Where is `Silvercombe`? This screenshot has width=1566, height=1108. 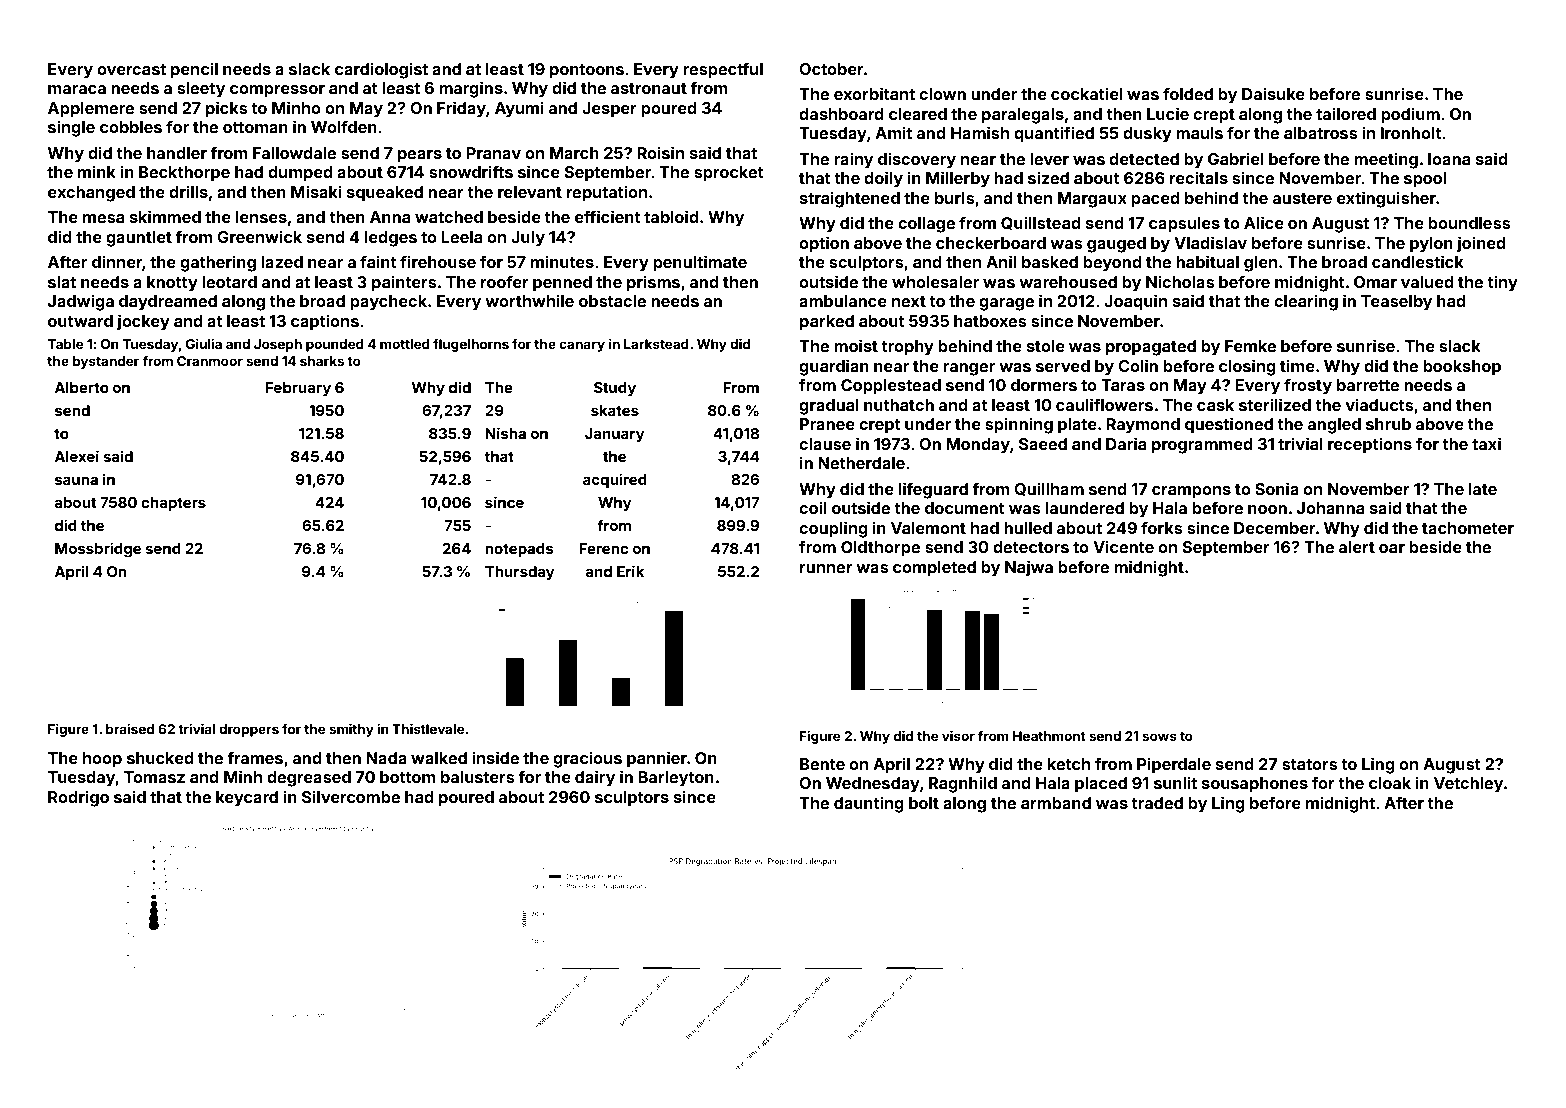
Silvercombe is located at coordinates (351, 796).
